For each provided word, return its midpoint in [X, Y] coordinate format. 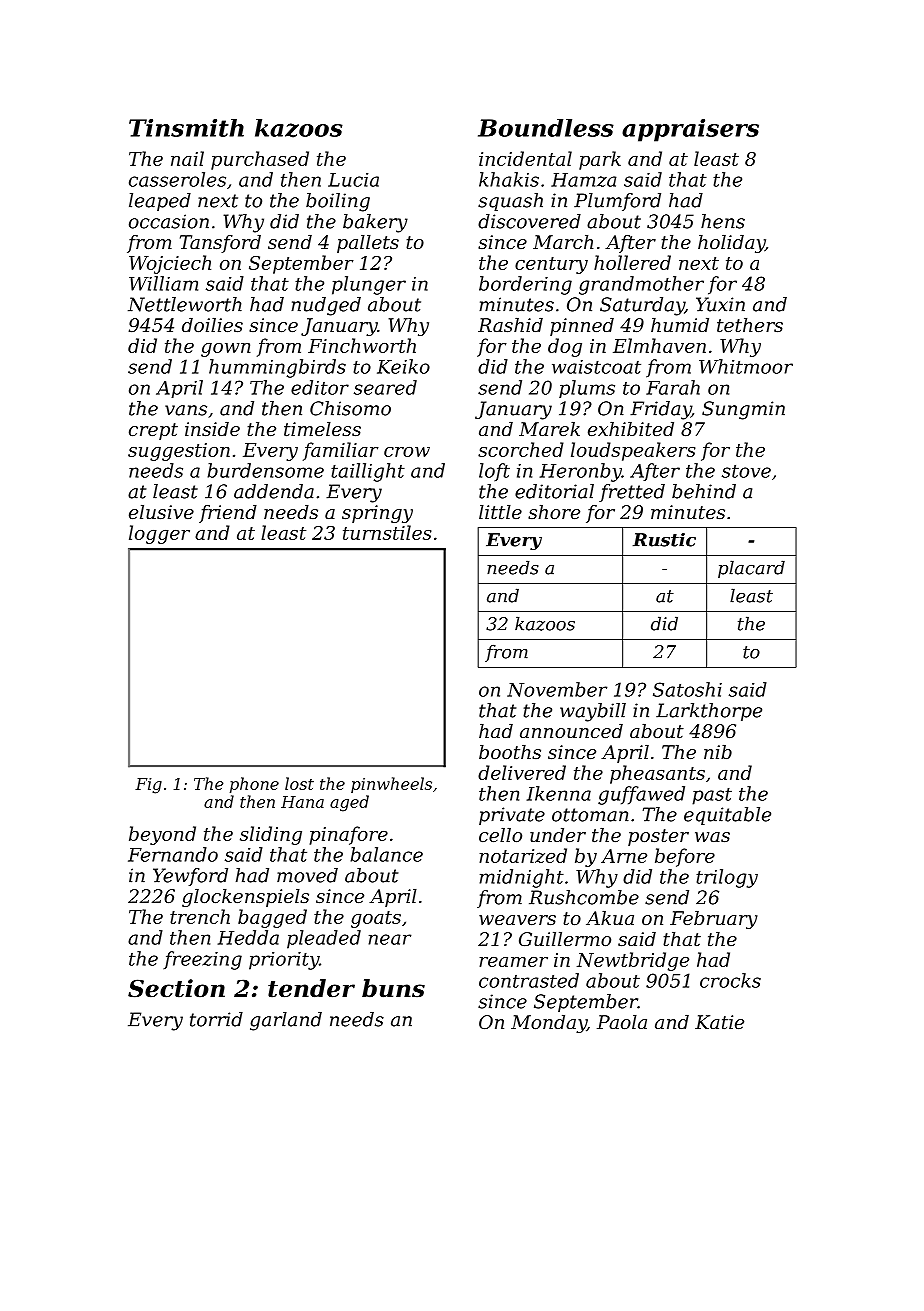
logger [159, 534]
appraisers [690, 130]
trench [200, 916]
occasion [169, 221]
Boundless [546, 128]
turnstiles [387, 532]
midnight [522, 878]
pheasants [657, 774]
